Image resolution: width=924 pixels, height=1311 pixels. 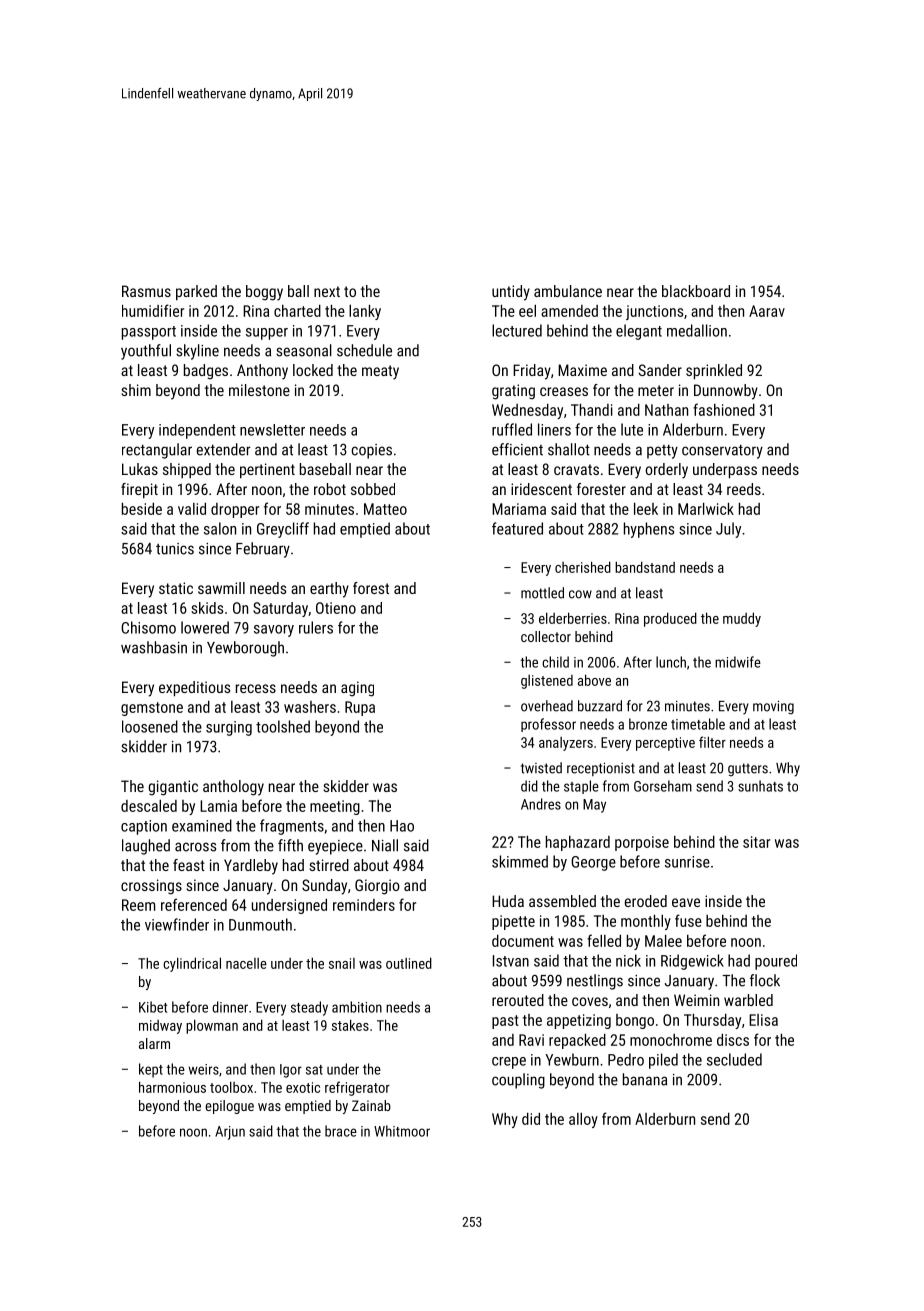 What do you see at coordinates (260, 924) in the screenshot?
I see `Dunmouth` at bounding box center [260, 924].
